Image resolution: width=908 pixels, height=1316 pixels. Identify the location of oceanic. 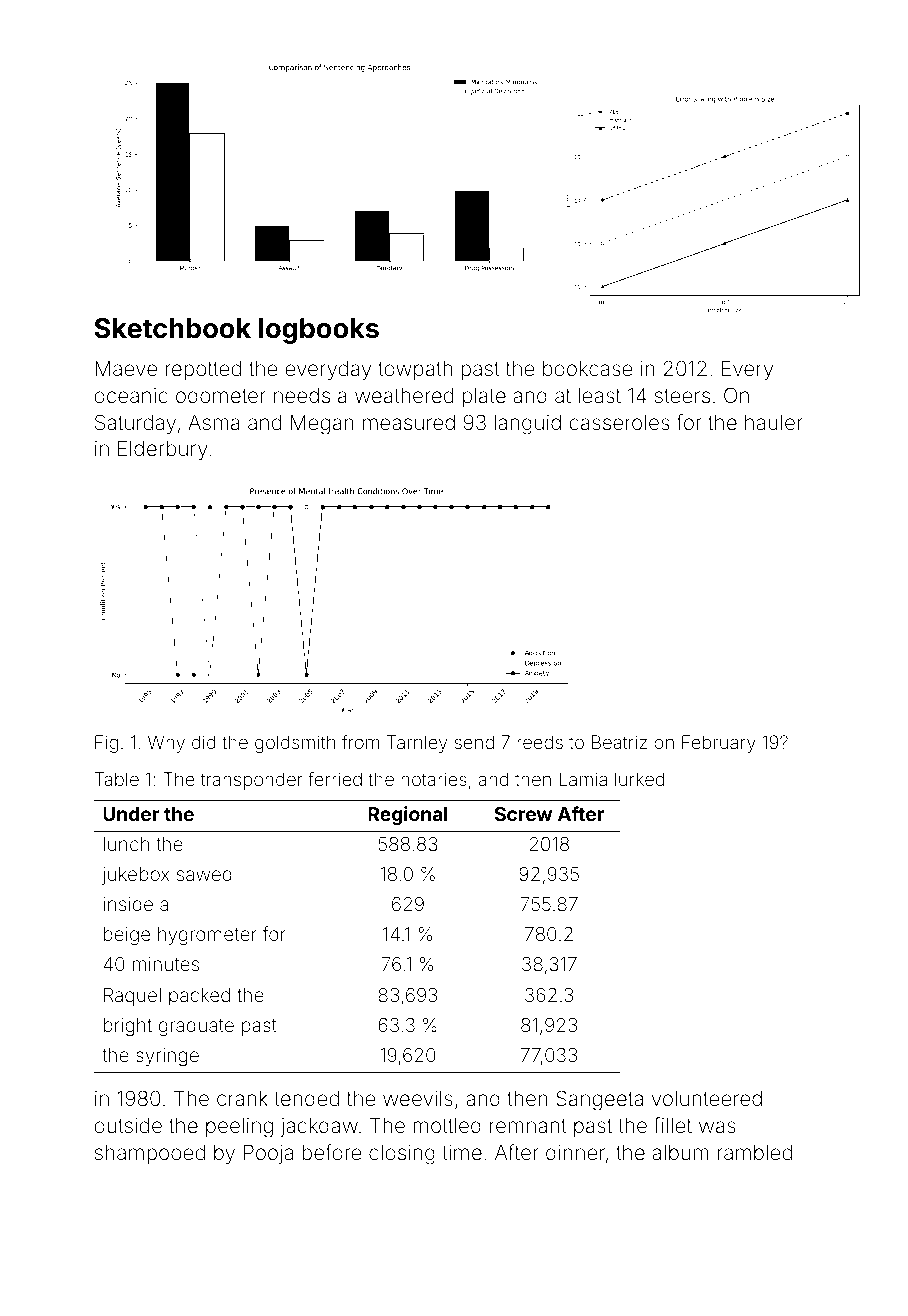
(131, 395).
